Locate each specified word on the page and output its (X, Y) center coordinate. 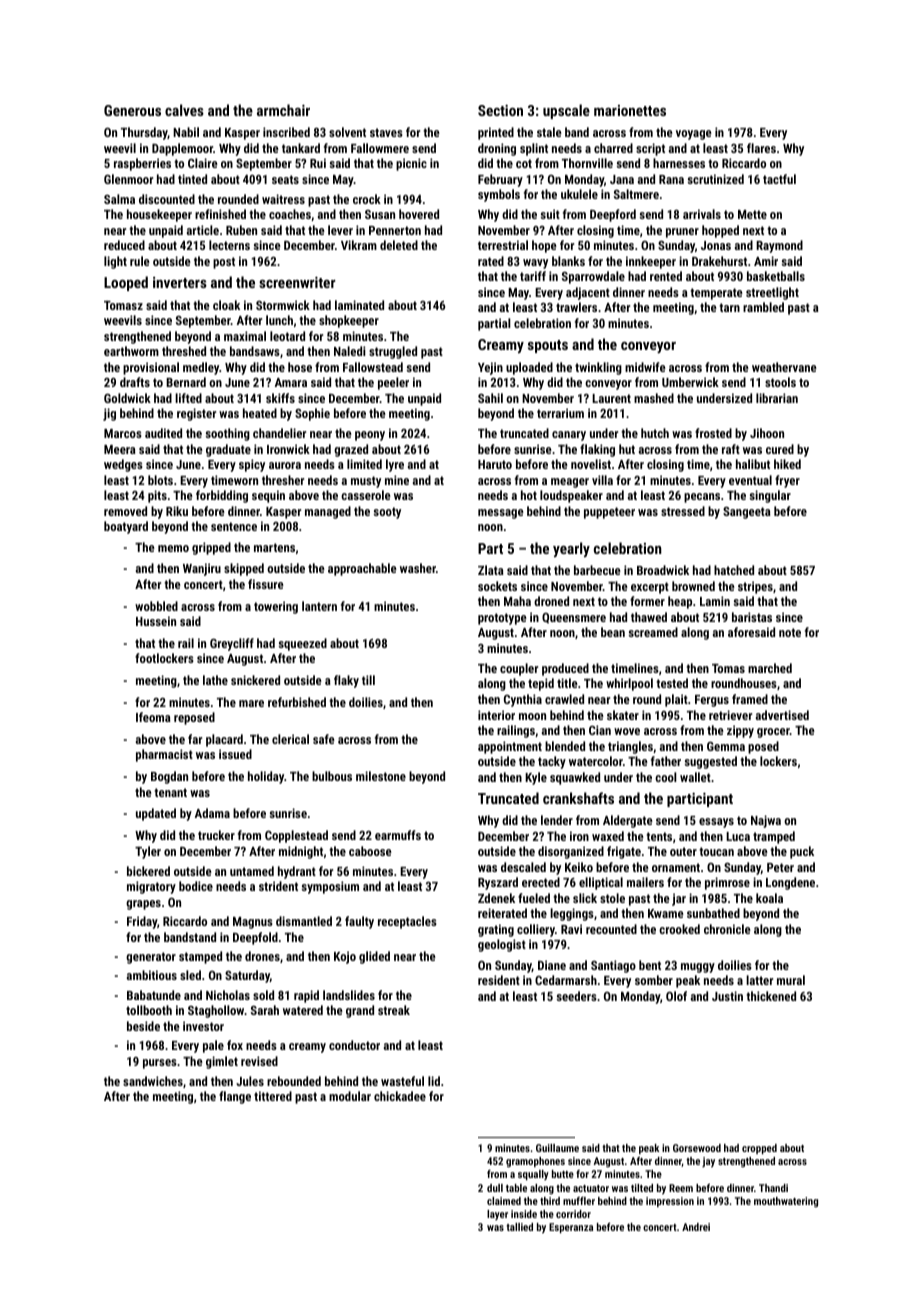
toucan (716, 851)
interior (496, 715)
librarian (777, 398)
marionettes (630, 110)
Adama (212, 813)
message (501, 514)
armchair (283, 110)
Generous (132, 110)
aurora (285, 465)
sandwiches (153, 1081)
